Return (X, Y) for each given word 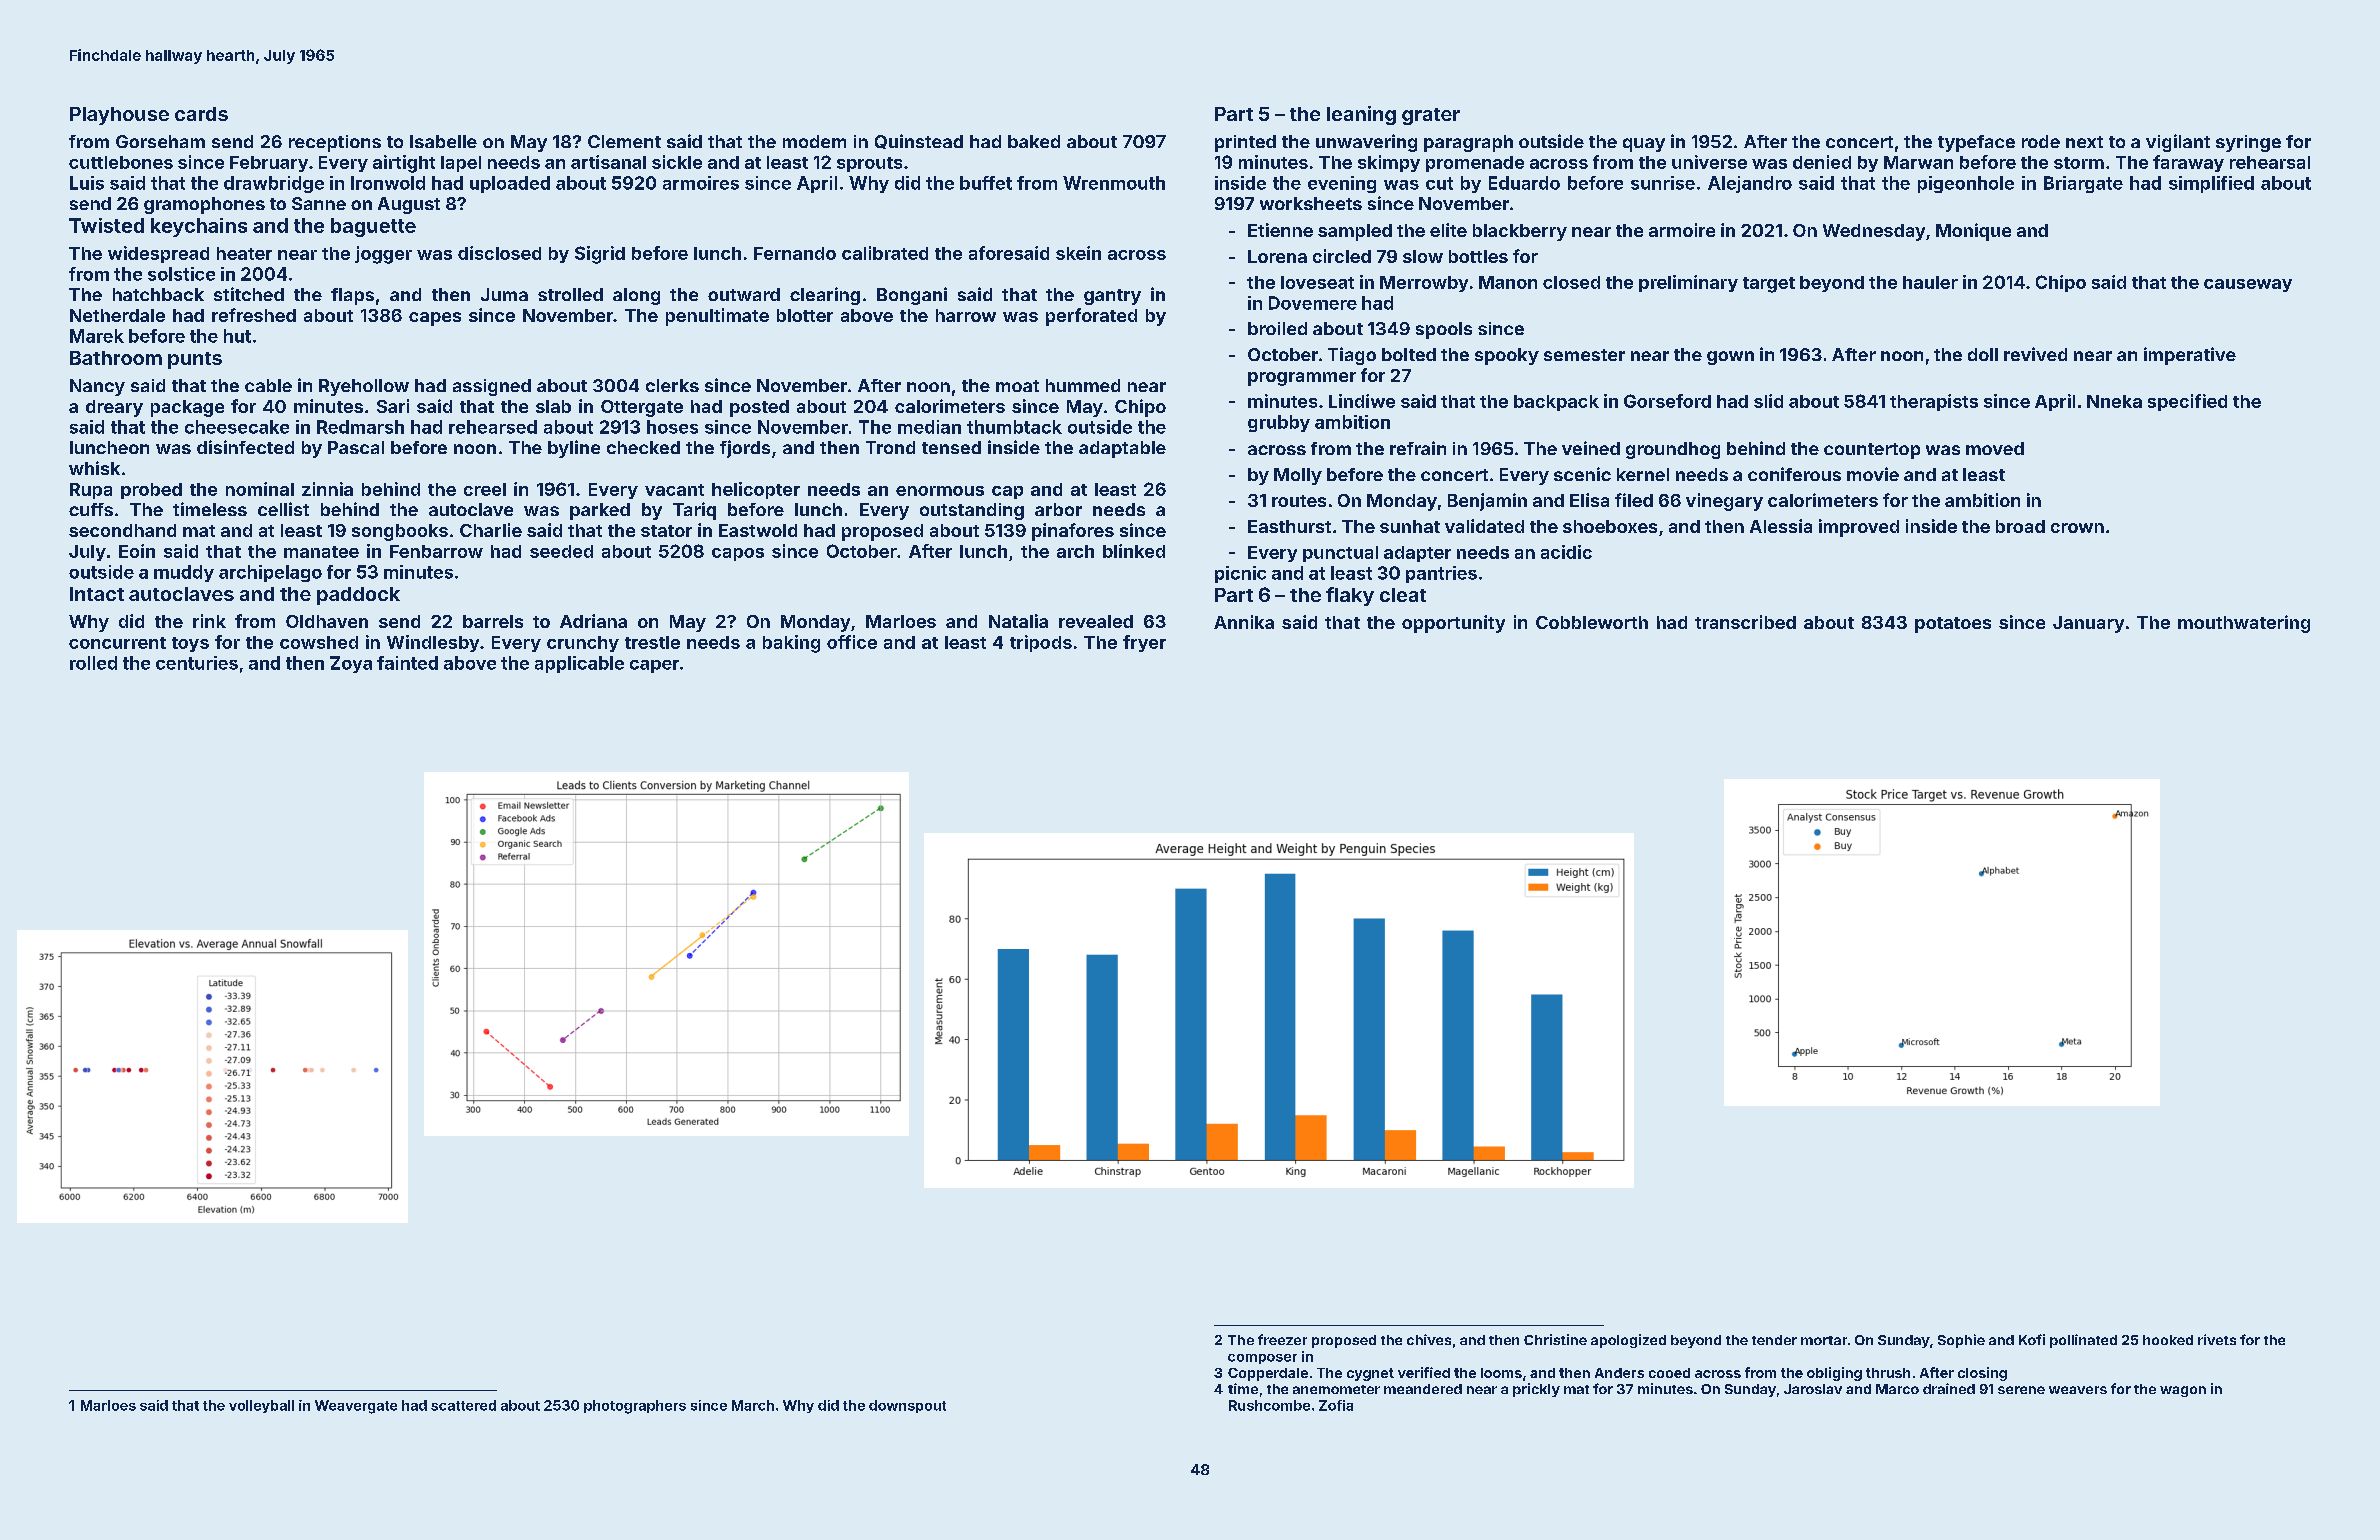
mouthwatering (2244, 624)
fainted (407, 663)
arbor (1058, 509)
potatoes (1953, 625)
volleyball (261, 1406)
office (852, 642)
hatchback (158, 294)
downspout (907, 1406)
